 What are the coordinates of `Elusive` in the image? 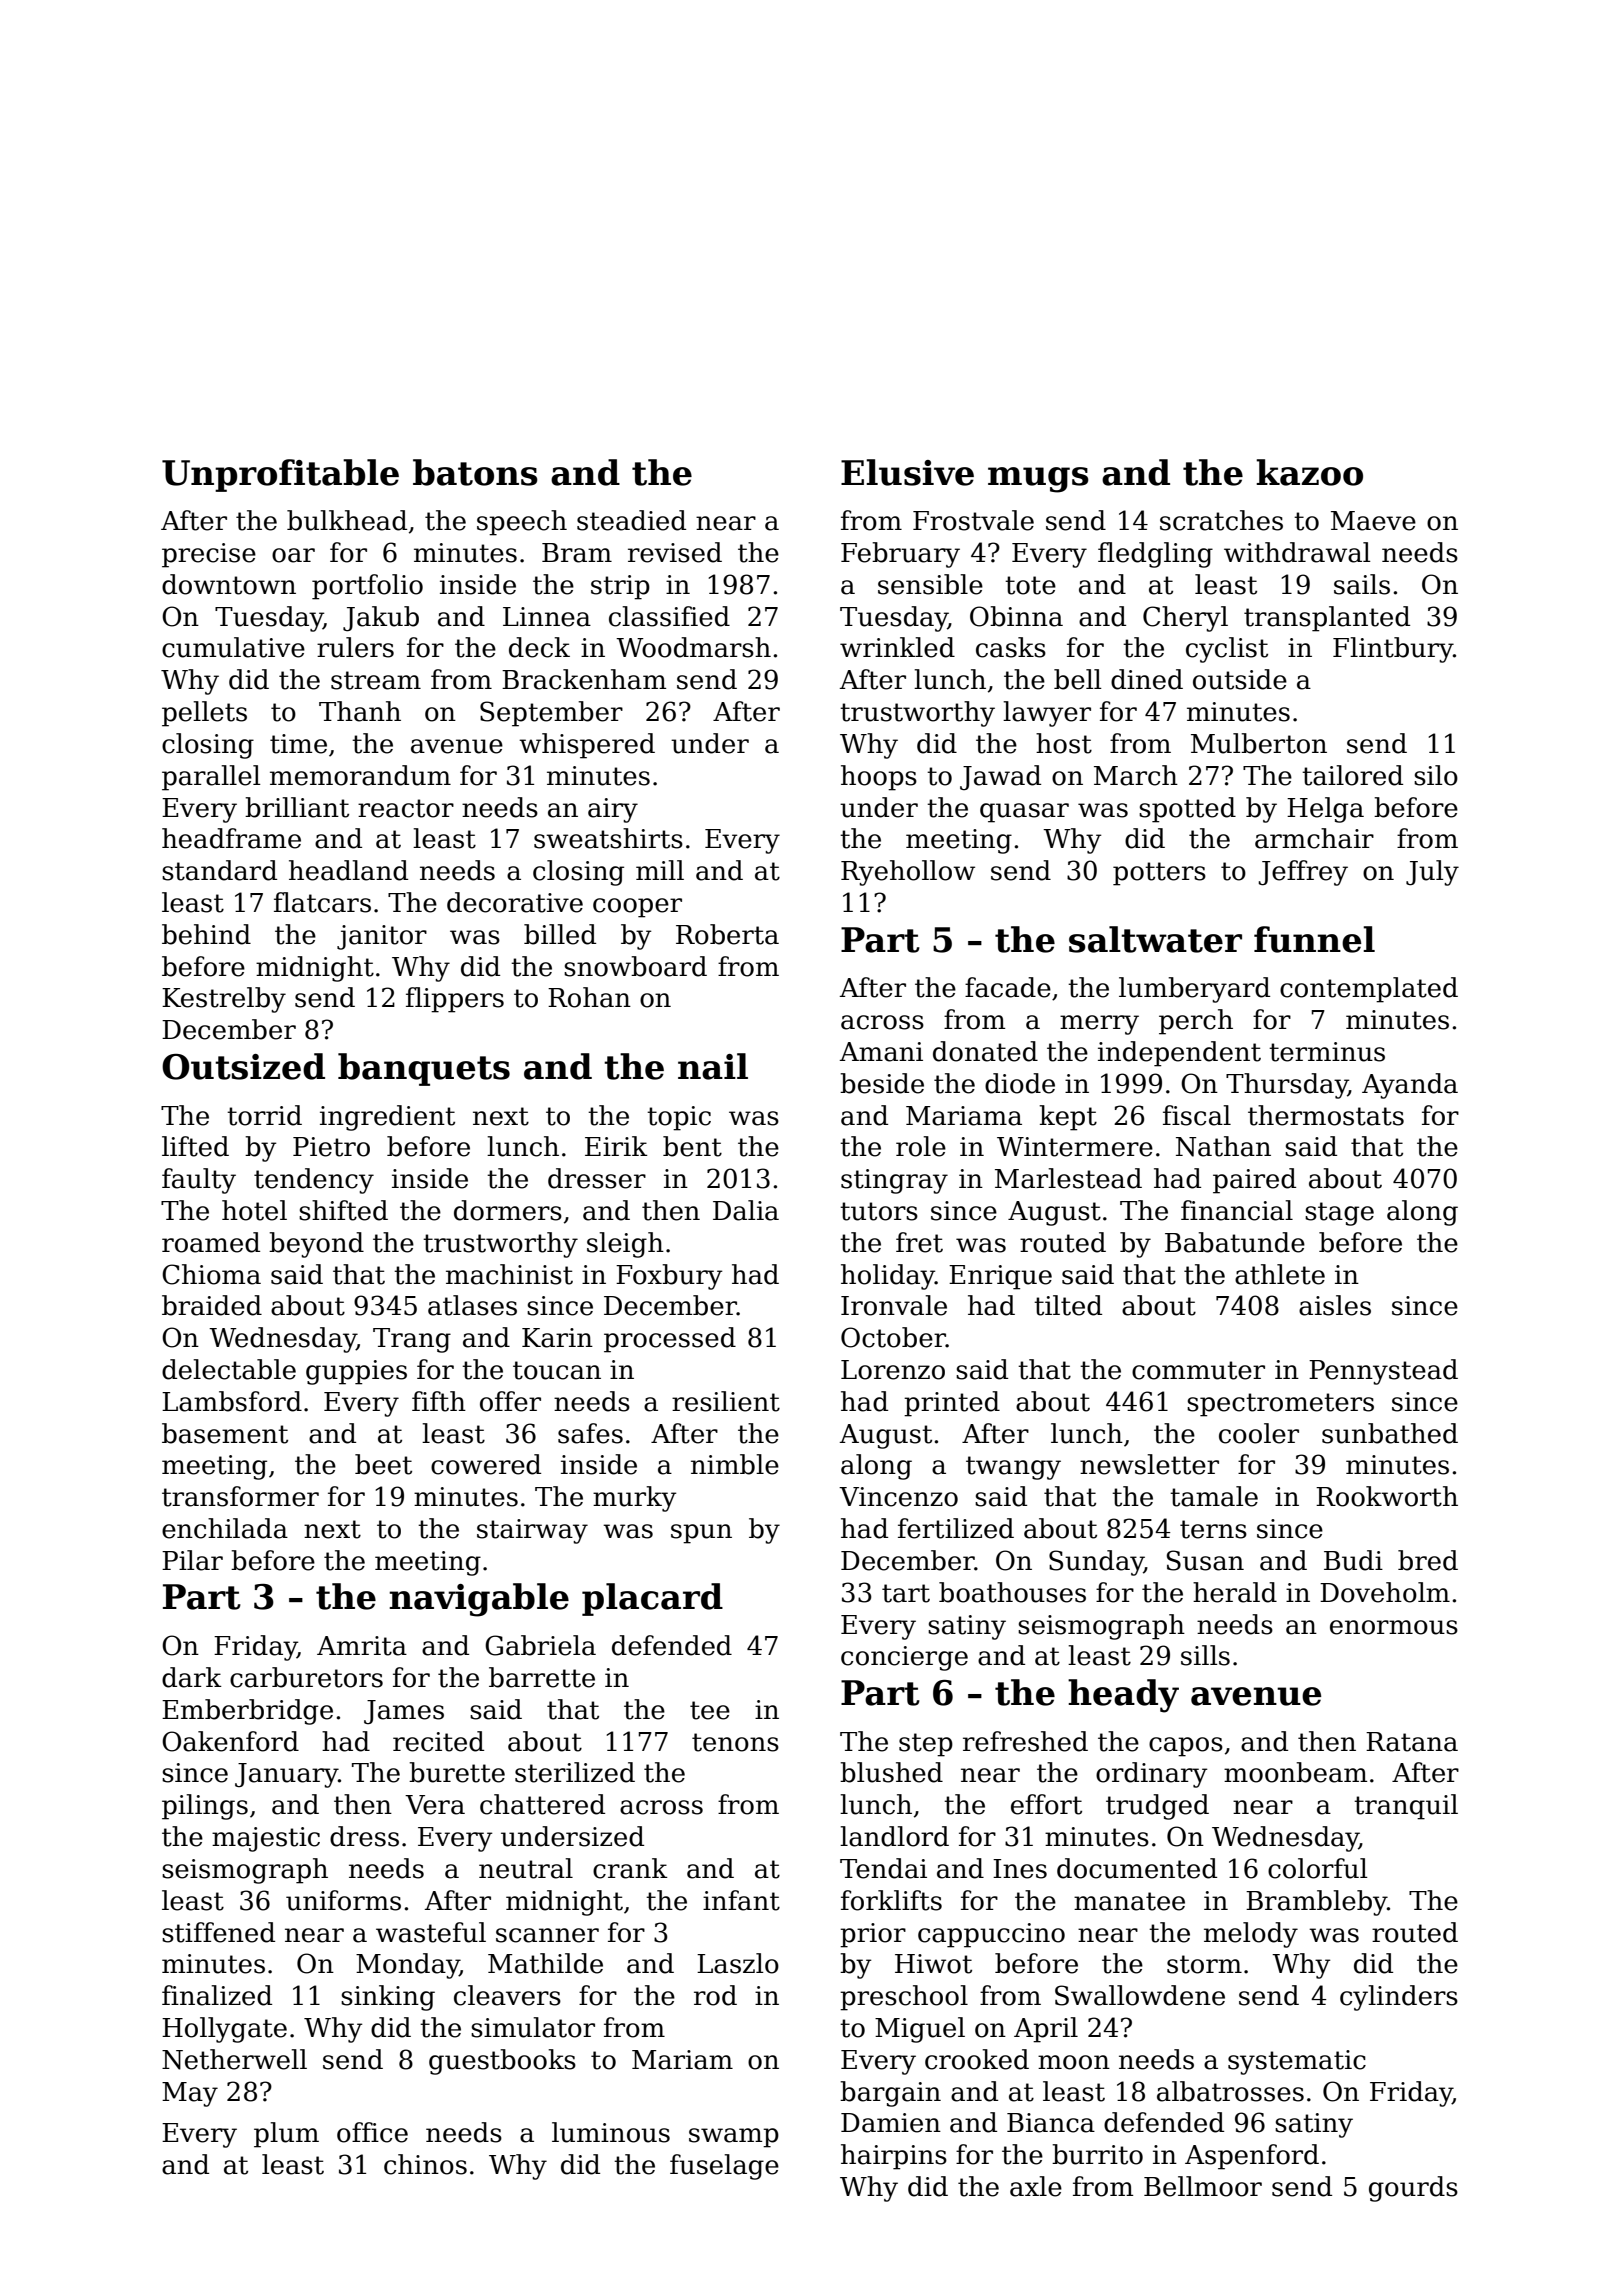 It's located at (907, 472).
